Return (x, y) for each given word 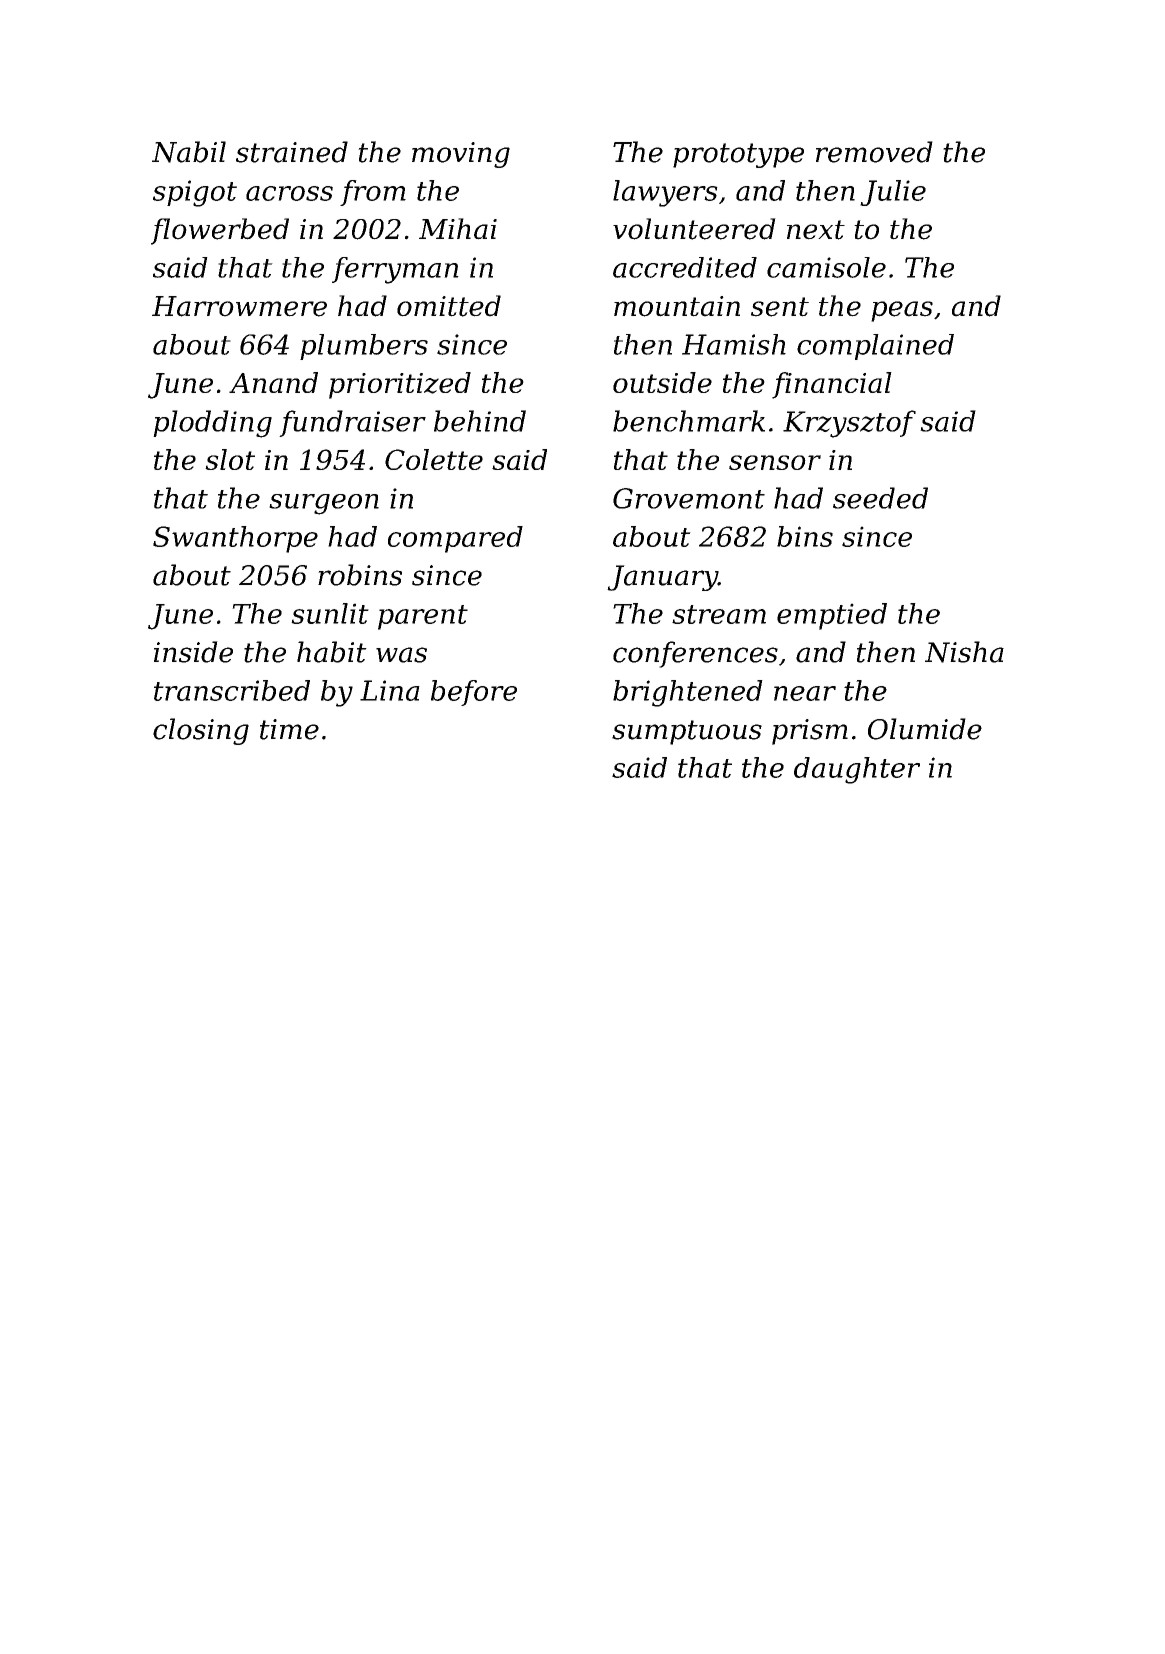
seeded (880, 498)
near (805, 693)
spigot (195, 193)
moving (461, 155)
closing (201, 731)
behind (480, 421)
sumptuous (687, 732)
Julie (893, 193)
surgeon (324, 504)
